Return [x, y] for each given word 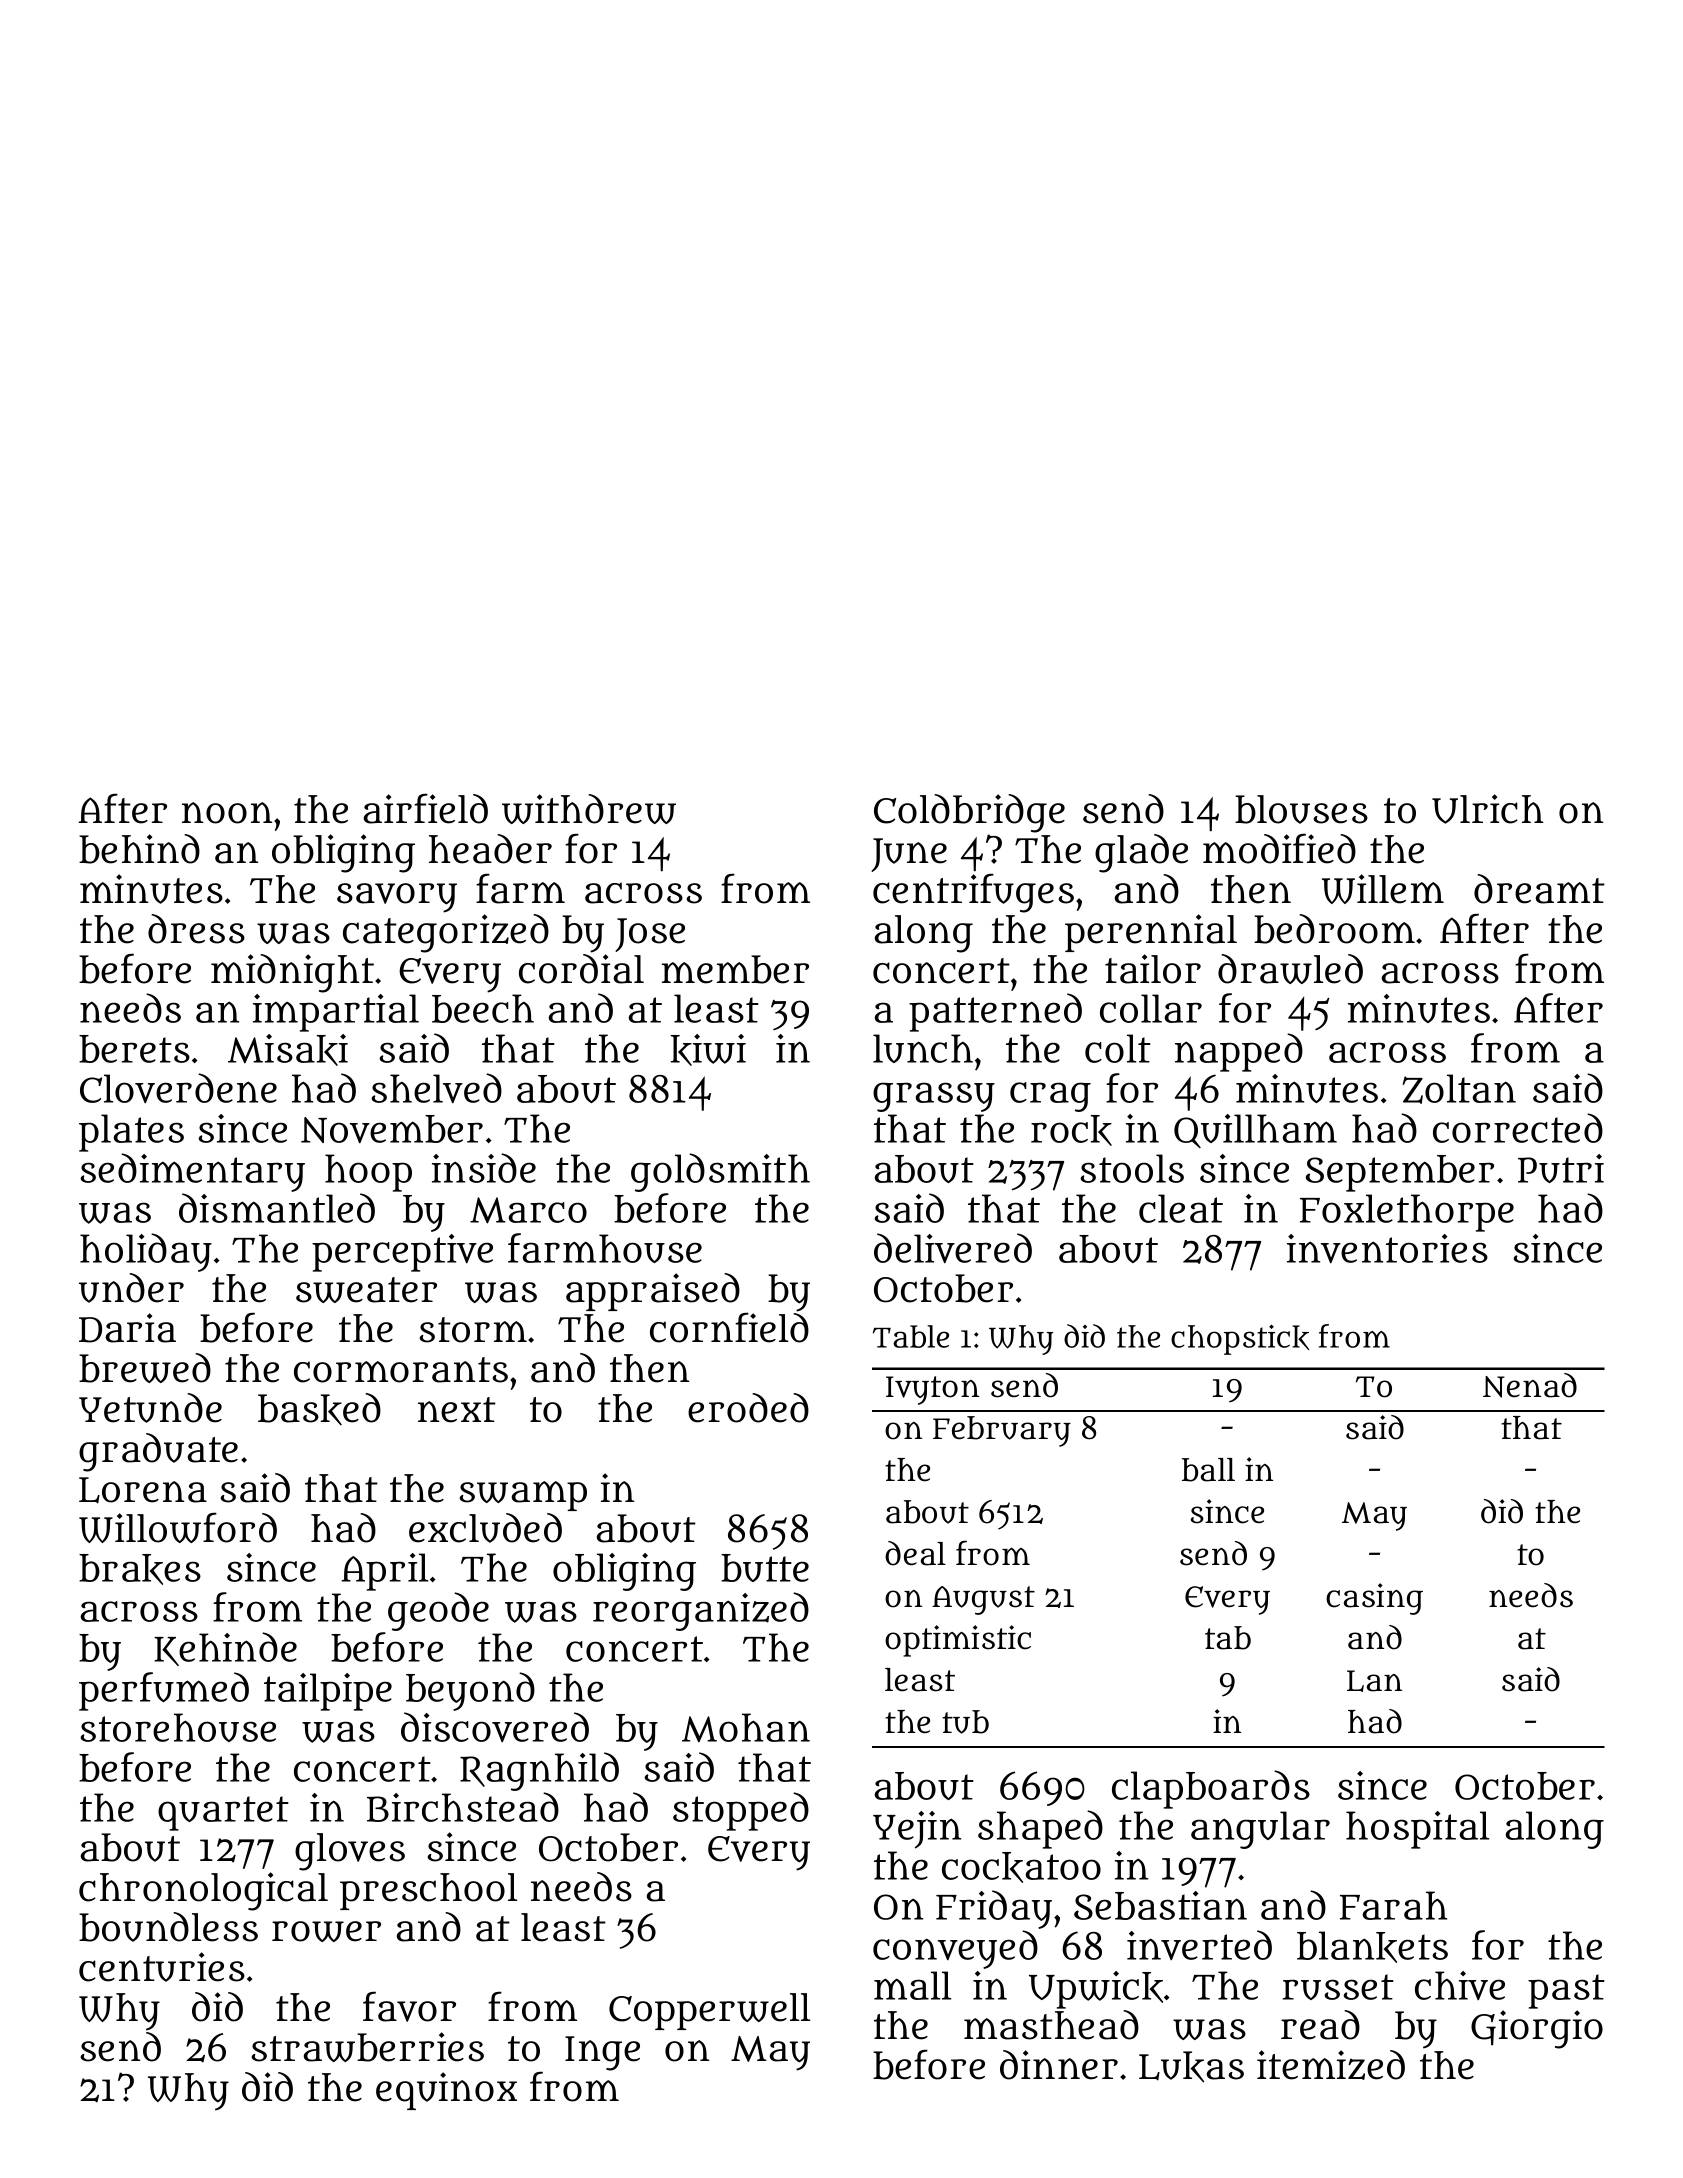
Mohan [746, 1727]
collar [1151, 1008]
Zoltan [1459, 1089]
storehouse [178, 1727]
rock [1071, 1130]
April [385, 1572]
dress [196, 929]
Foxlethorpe [1407, 1213]
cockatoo [1021, 1867]
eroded [748, 1408]
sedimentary [192, 1172]
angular [1260, 1830]
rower [326, 1931]
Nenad [1530, 1385]
